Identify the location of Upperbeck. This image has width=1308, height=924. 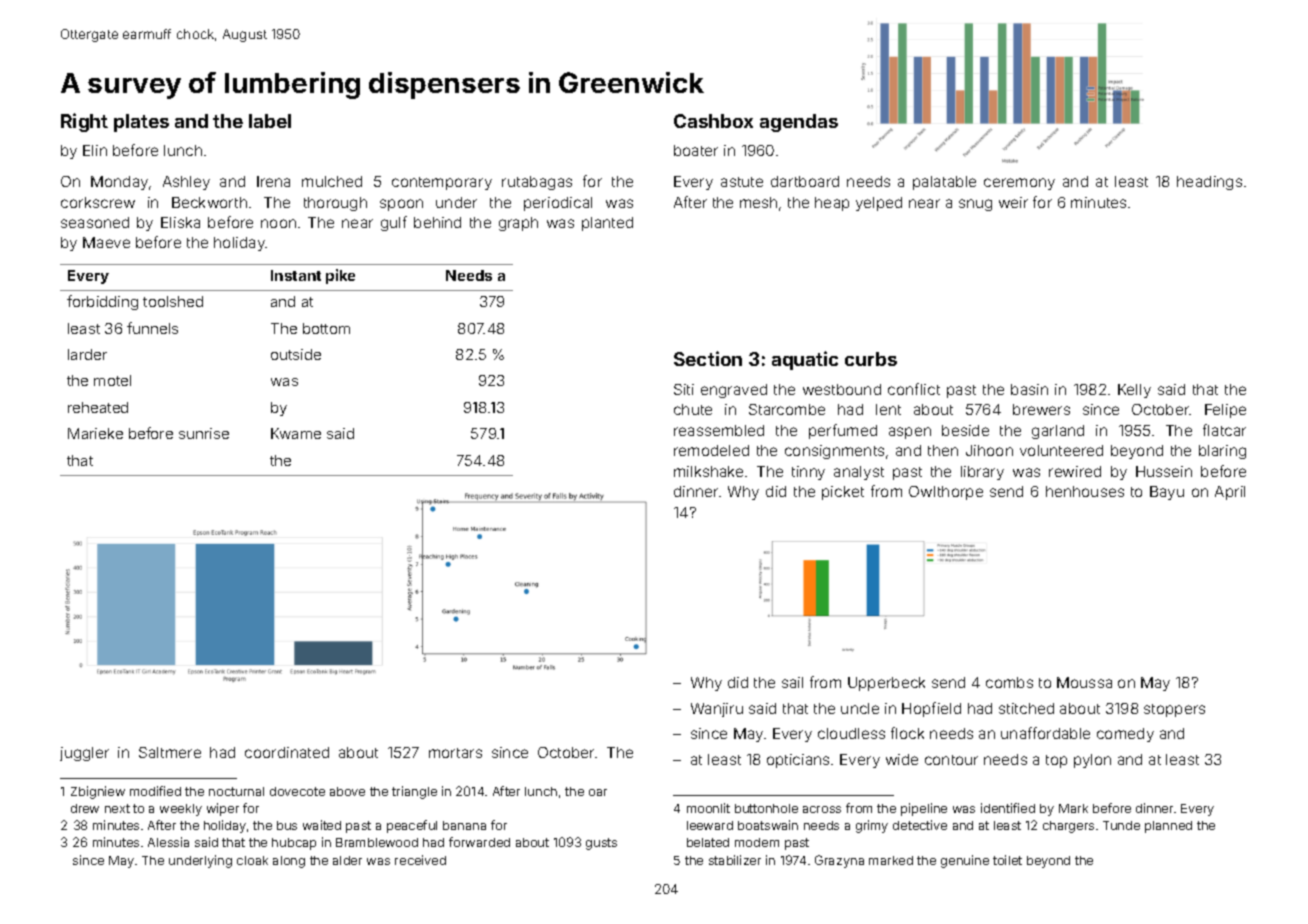
(886, 684).
